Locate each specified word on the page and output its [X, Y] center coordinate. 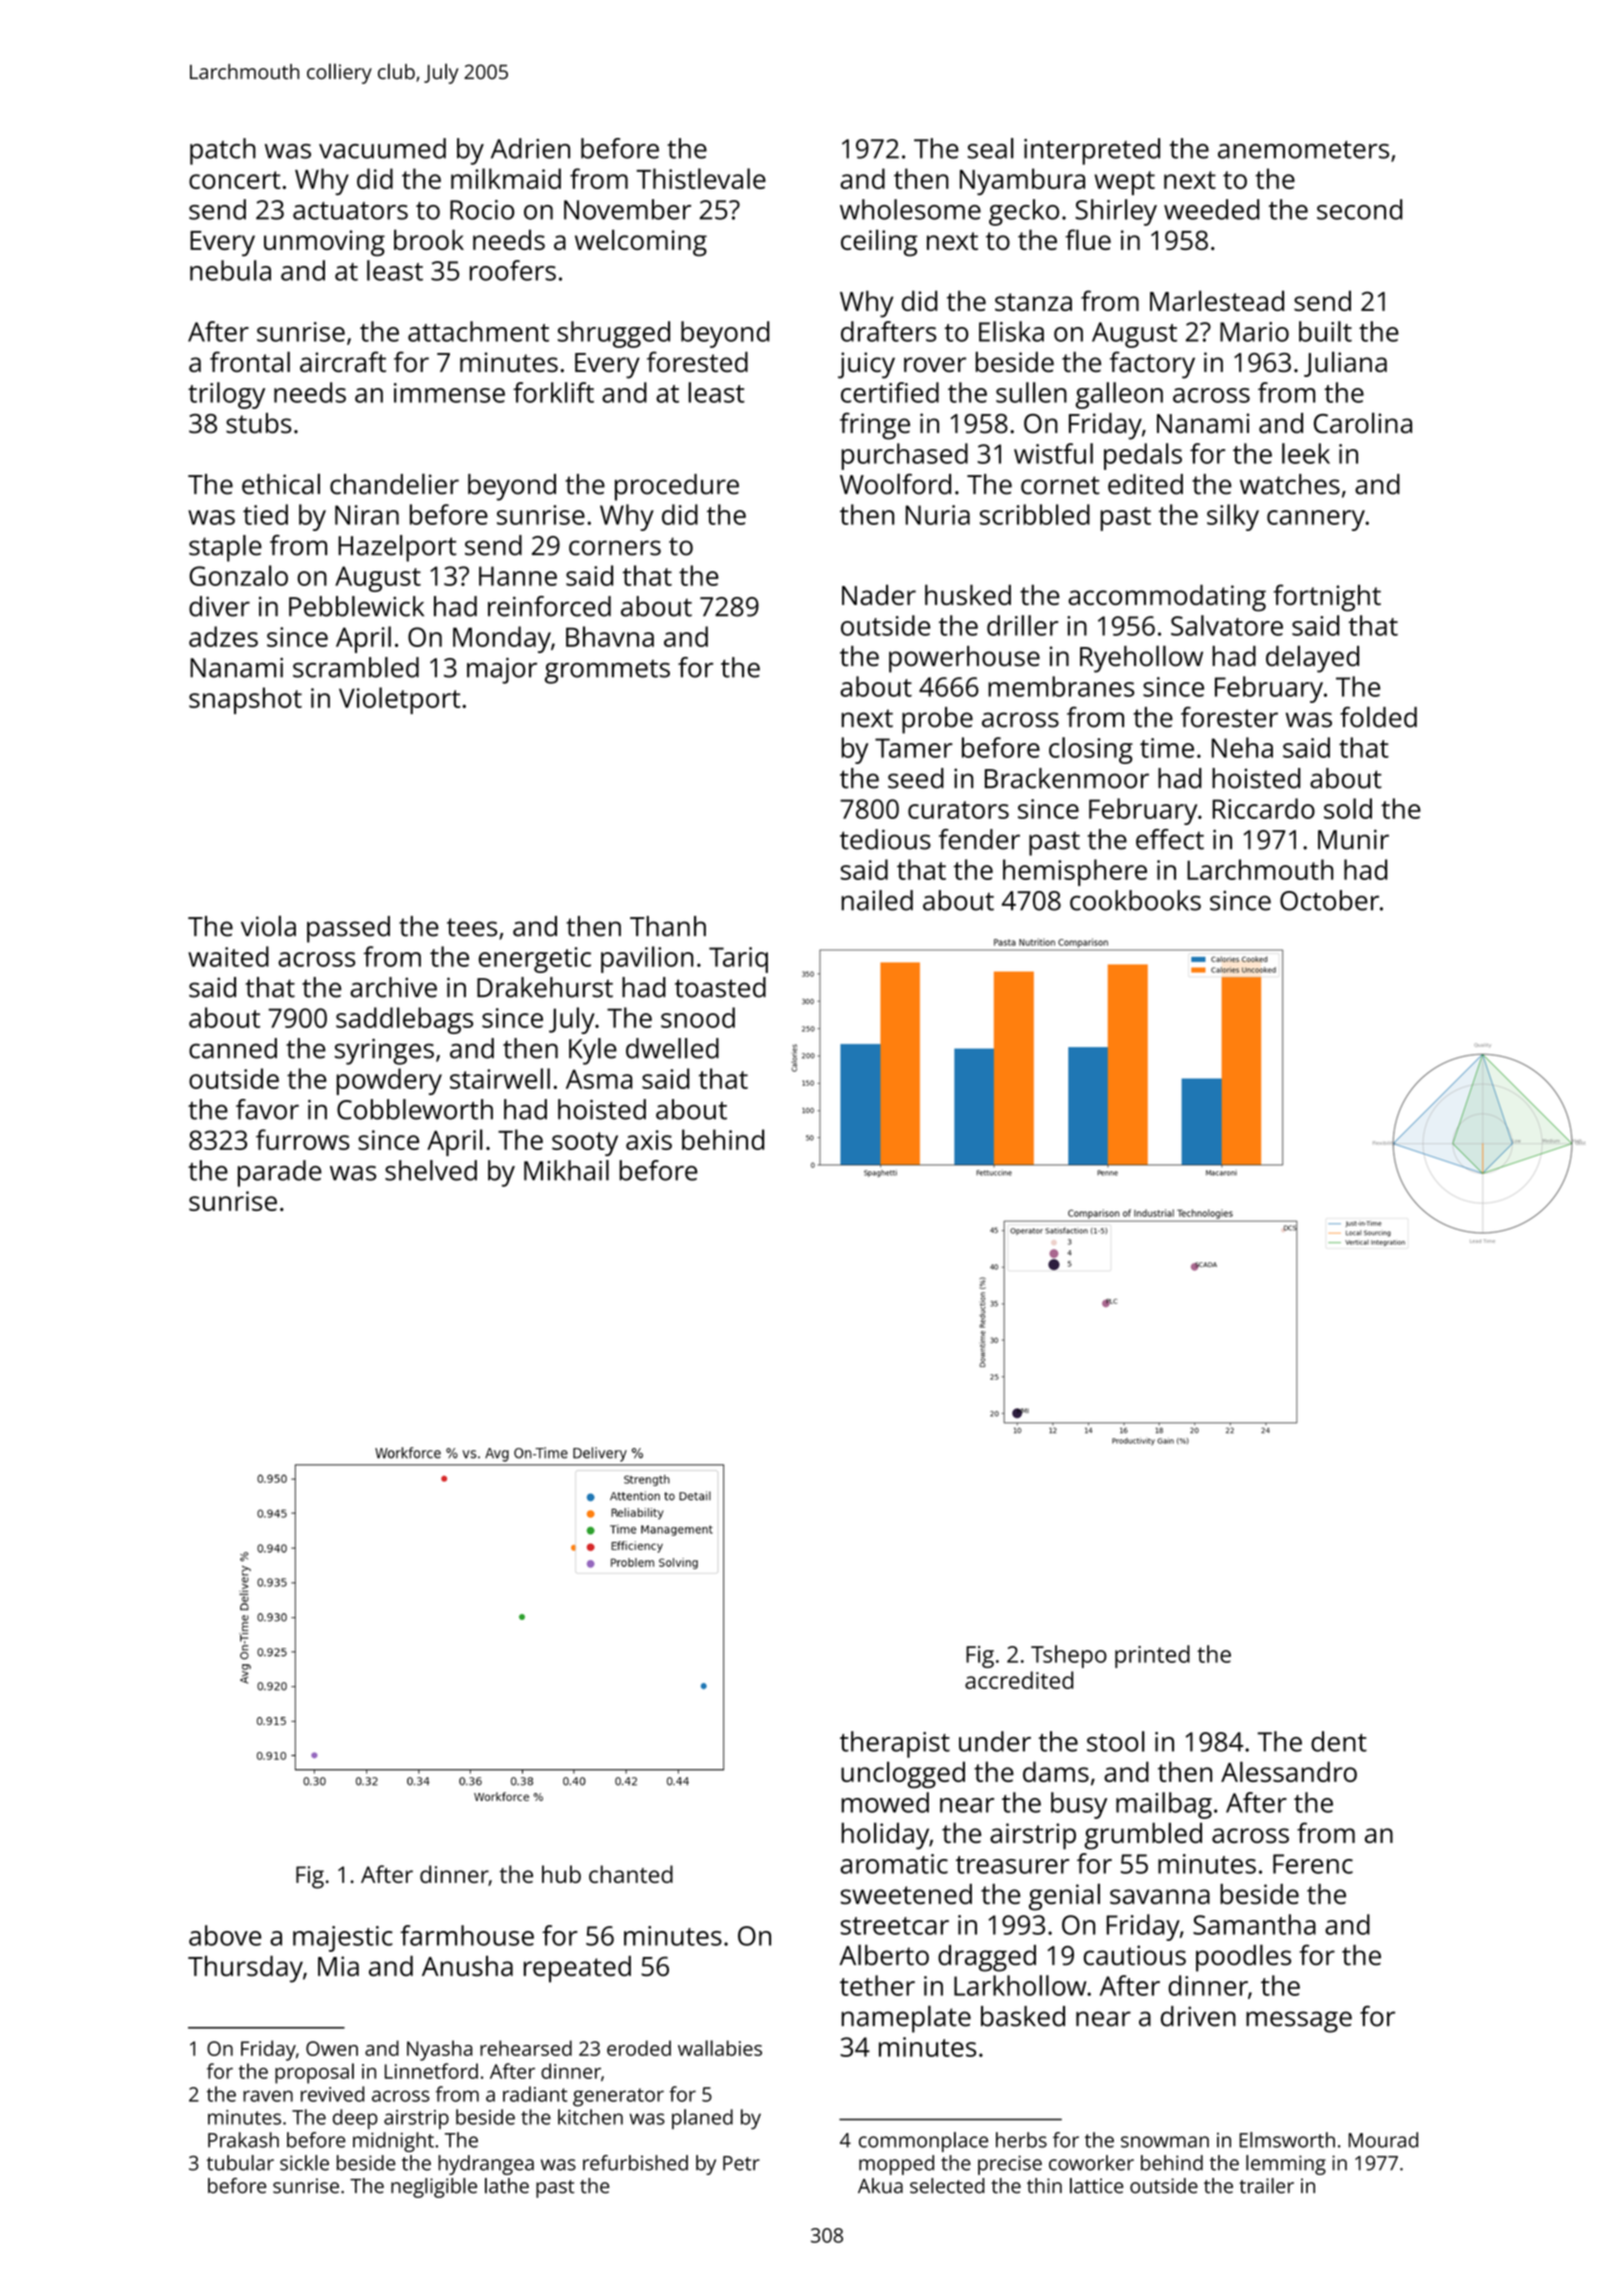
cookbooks [1135, 900]
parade [280, 1173]
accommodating [1167, 598]
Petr [741, 2163]
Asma [599, 1079]
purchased [904, 456]
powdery [389, 1081]
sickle [304, 2163]
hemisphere [1075, 872]
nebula [230, 270]
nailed [877, 900]
